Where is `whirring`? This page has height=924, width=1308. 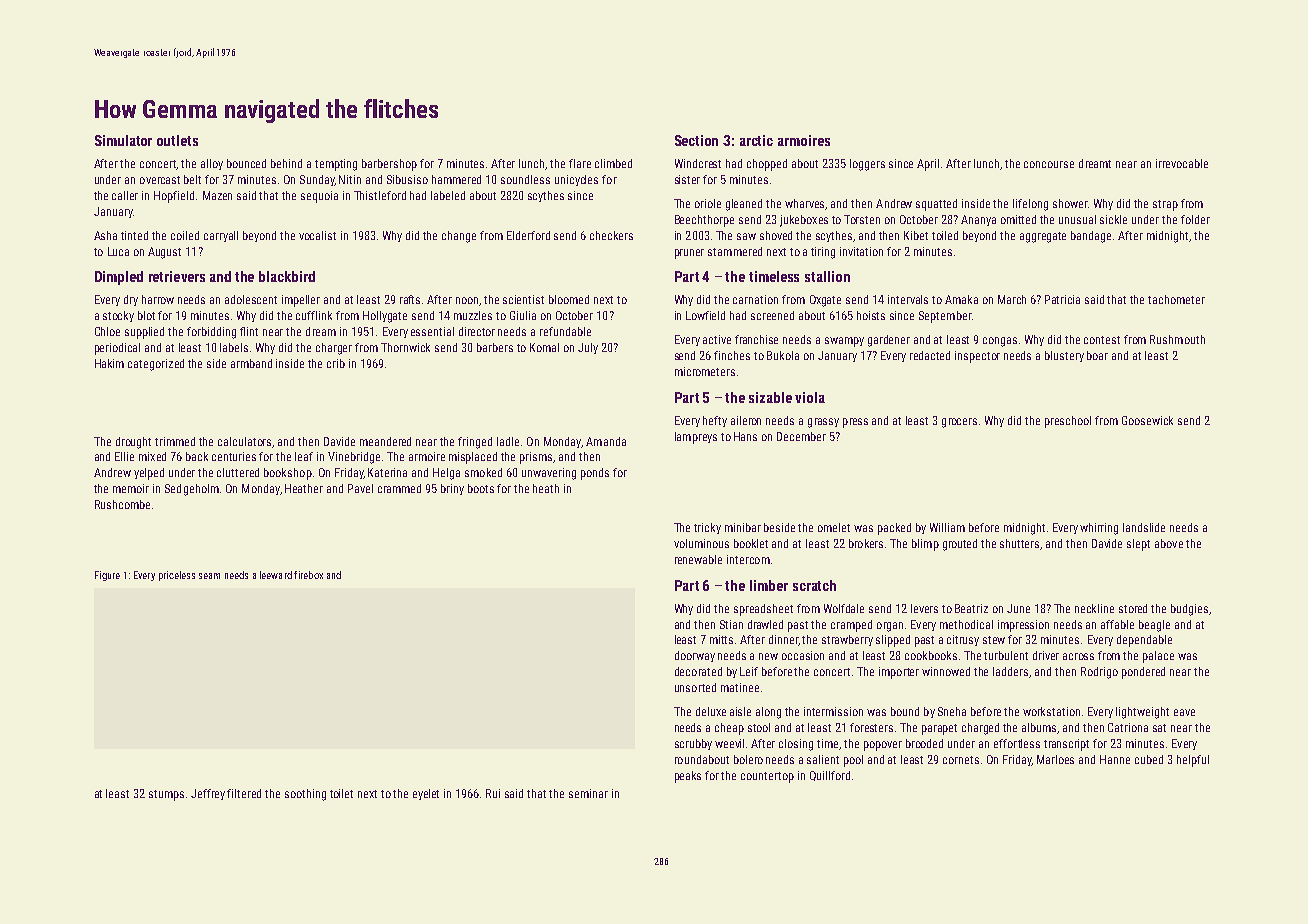 whirring is located at coordinates (1099, 529).
